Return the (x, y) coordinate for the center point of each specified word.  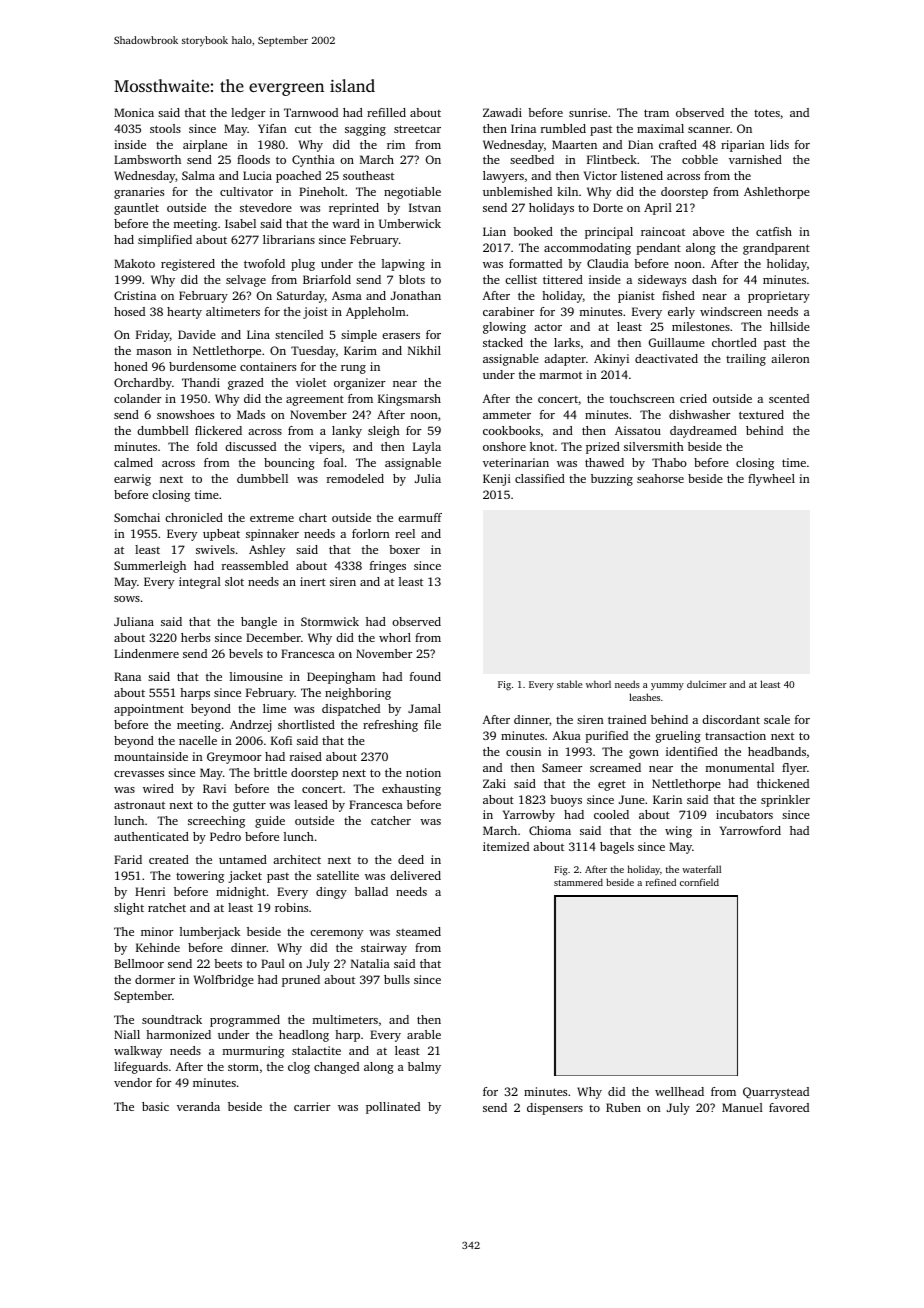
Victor (600, 175)
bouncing (289, 464)
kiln (567, 191)
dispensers (555, 1109)
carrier (312, 1106)
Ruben (623, 1107)
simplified (165, 241)
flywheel (771, 480)
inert (313, 581)
